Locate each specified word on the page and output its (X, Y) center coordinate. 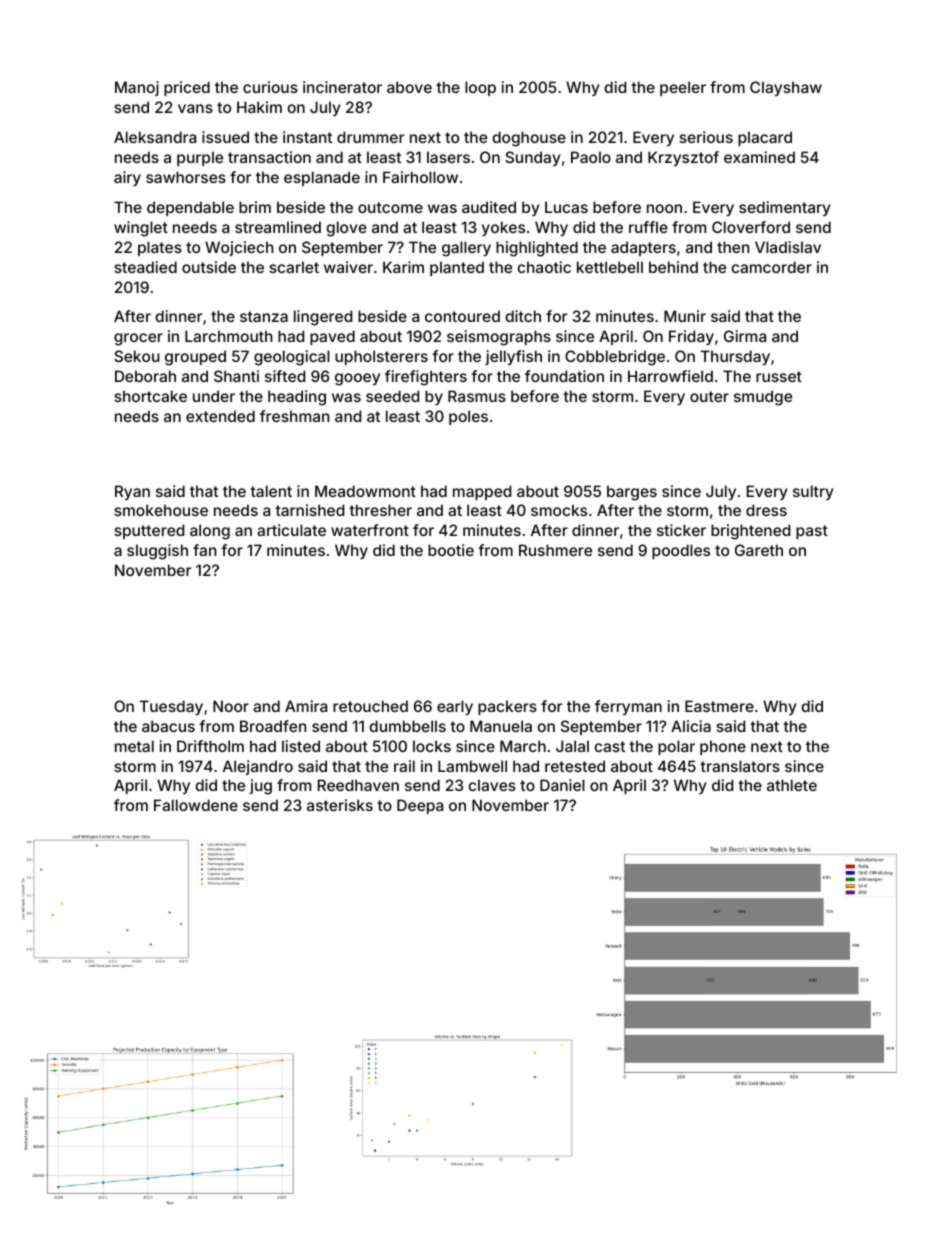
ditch (523, 316)
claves (492, 785)
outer (709, 396)
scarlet (294, 267)
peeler (683, 88)
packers (507, 707)
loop (480, 88)
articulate (291, 530)
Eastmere (719, 706)
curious (270, 87)
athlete (792, 785)
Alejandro (258, 767)
